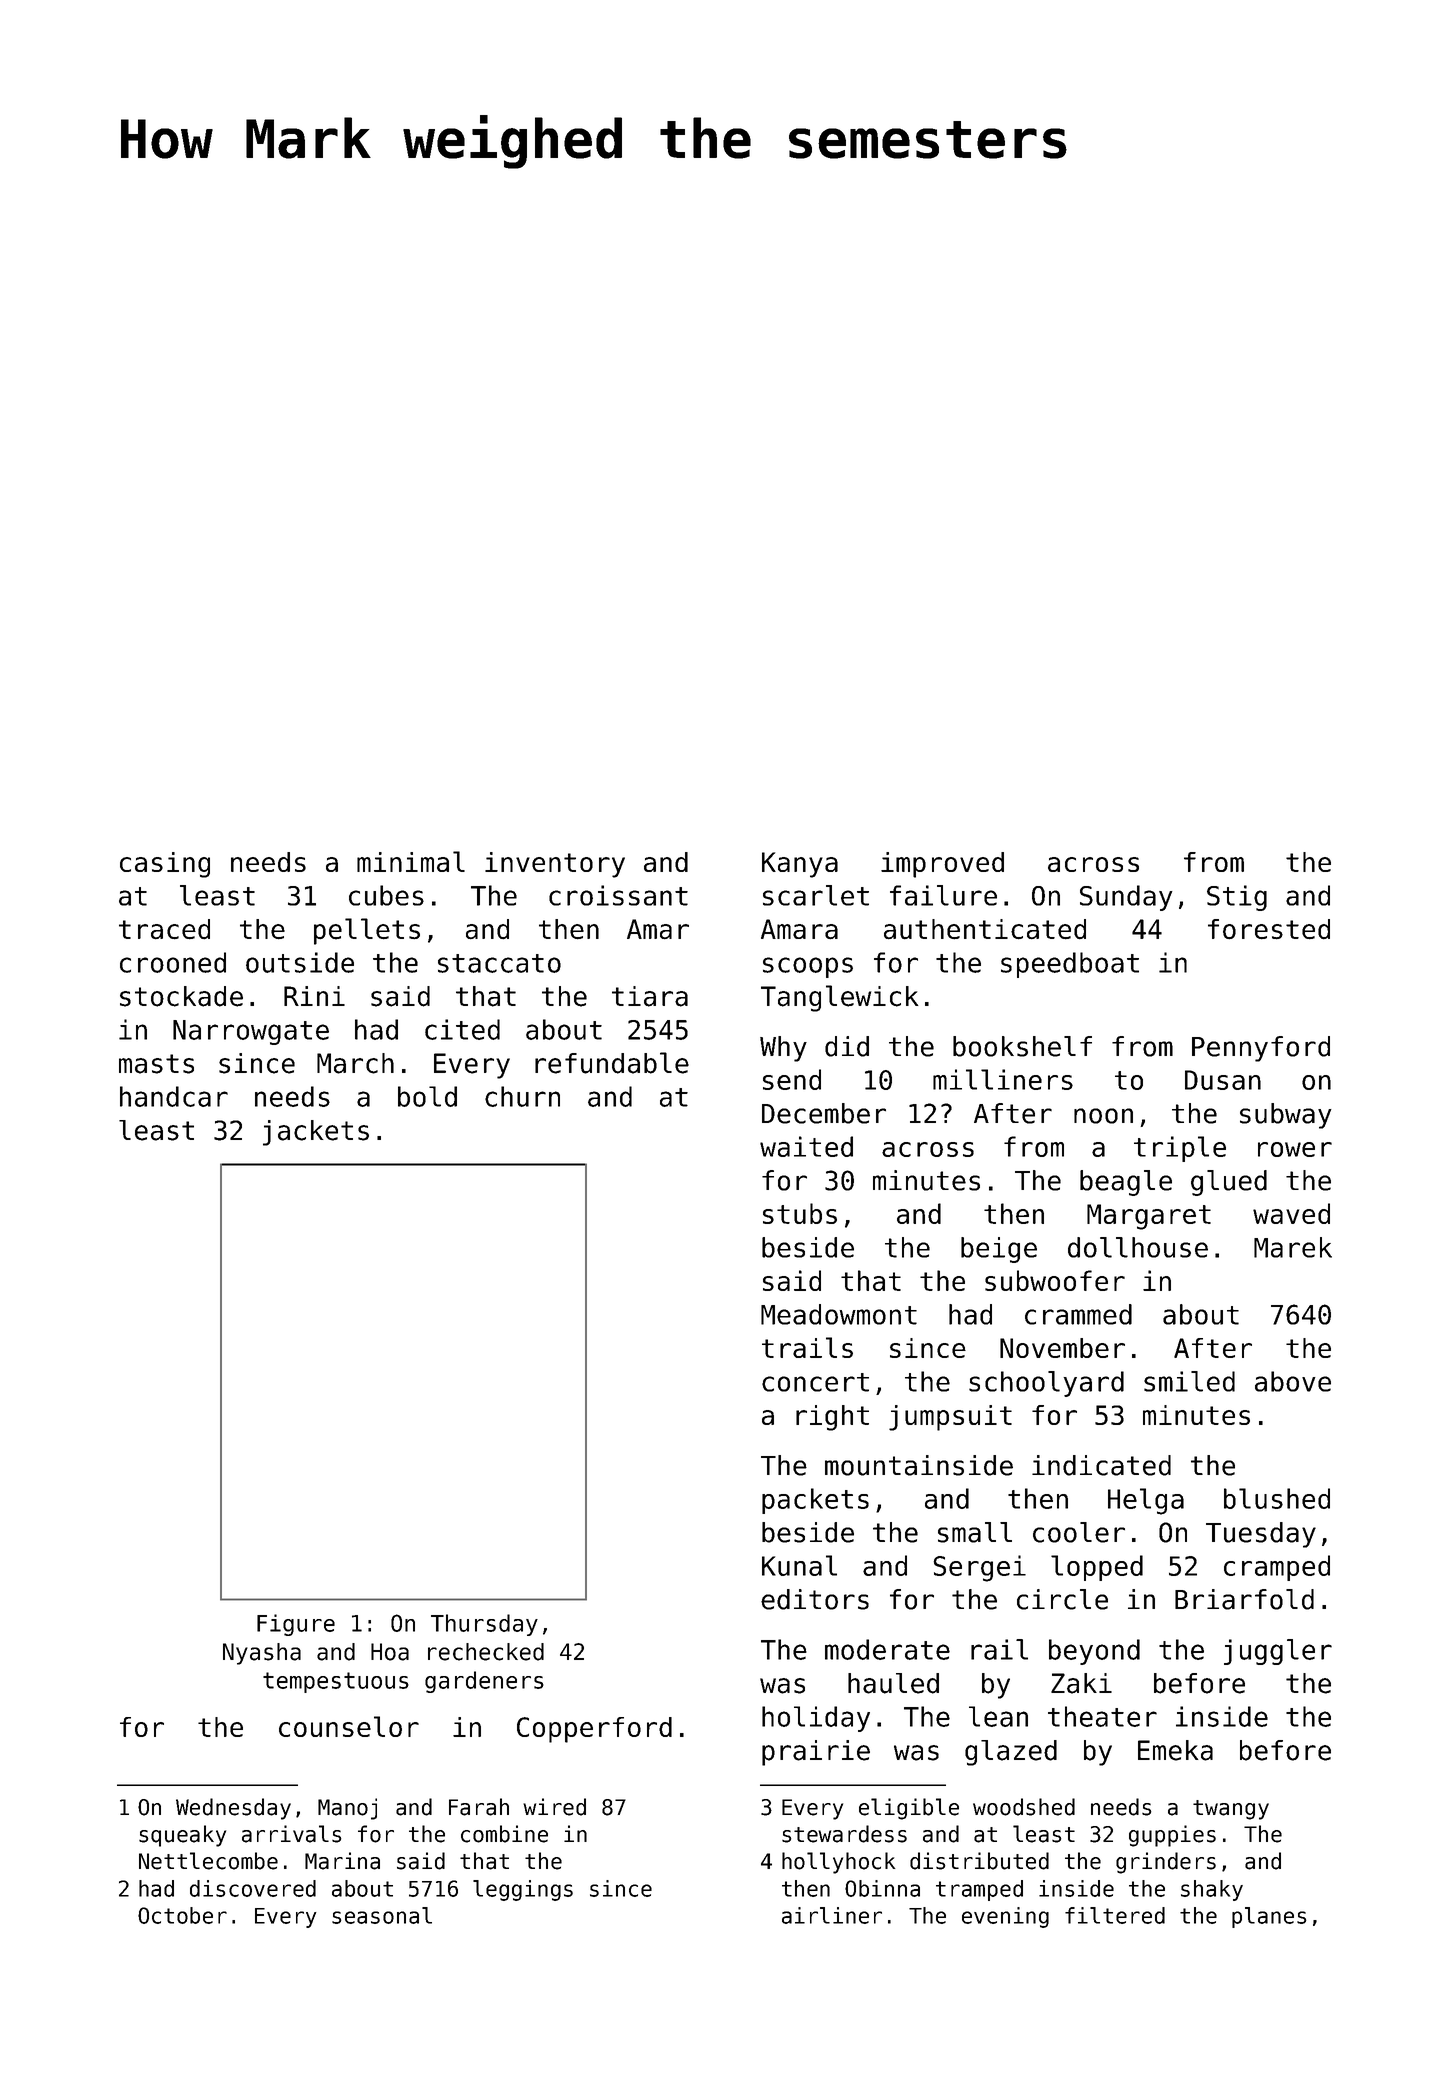 Image resolution: width=1450 pixels, height=2100 pixels. Describe the element at coordinates (347, 1809) in the screenshot. I see `Manoj` at that location.
